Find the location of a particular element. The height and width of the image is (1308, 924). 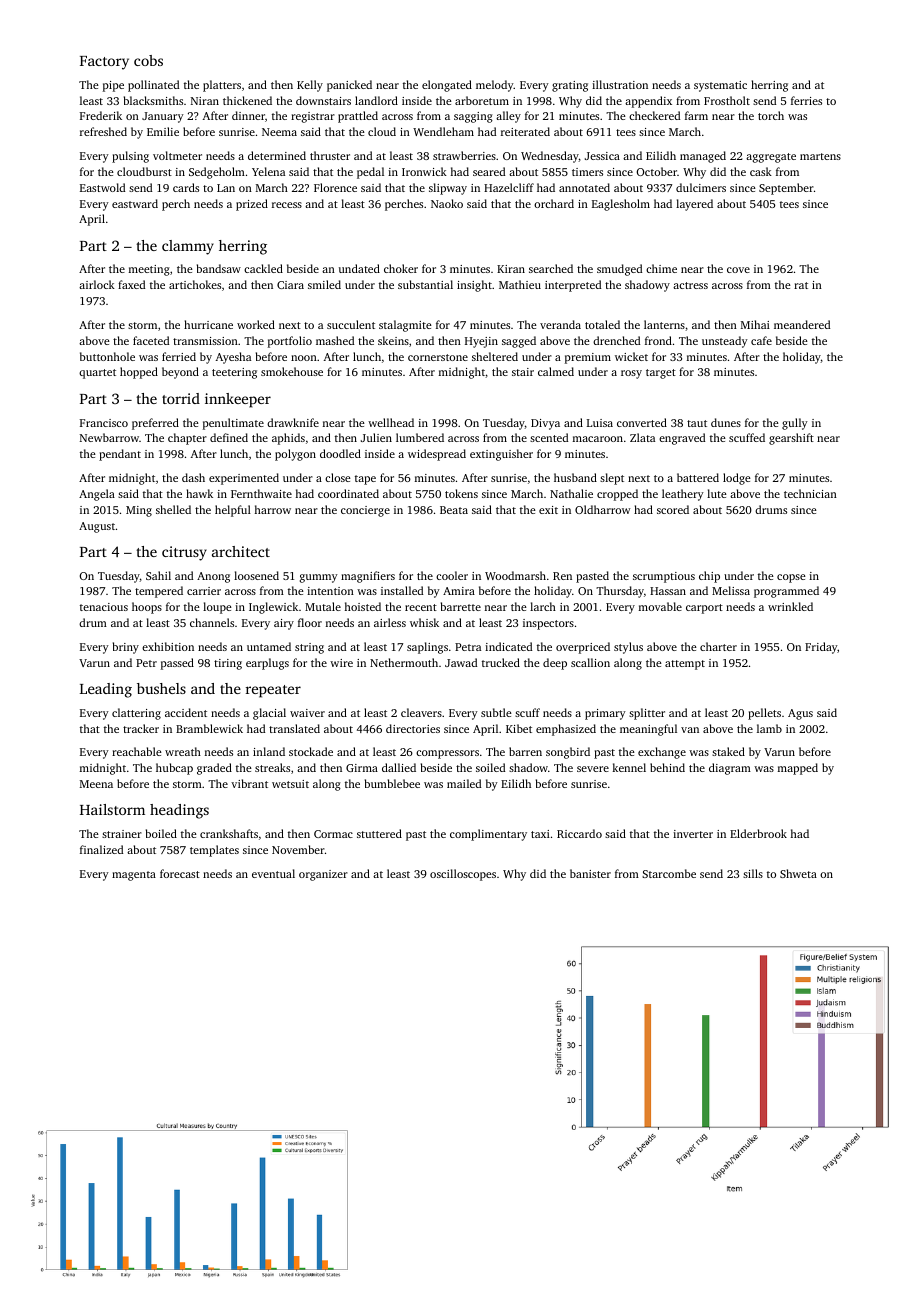

banister is located at coordinates (590, 873).
